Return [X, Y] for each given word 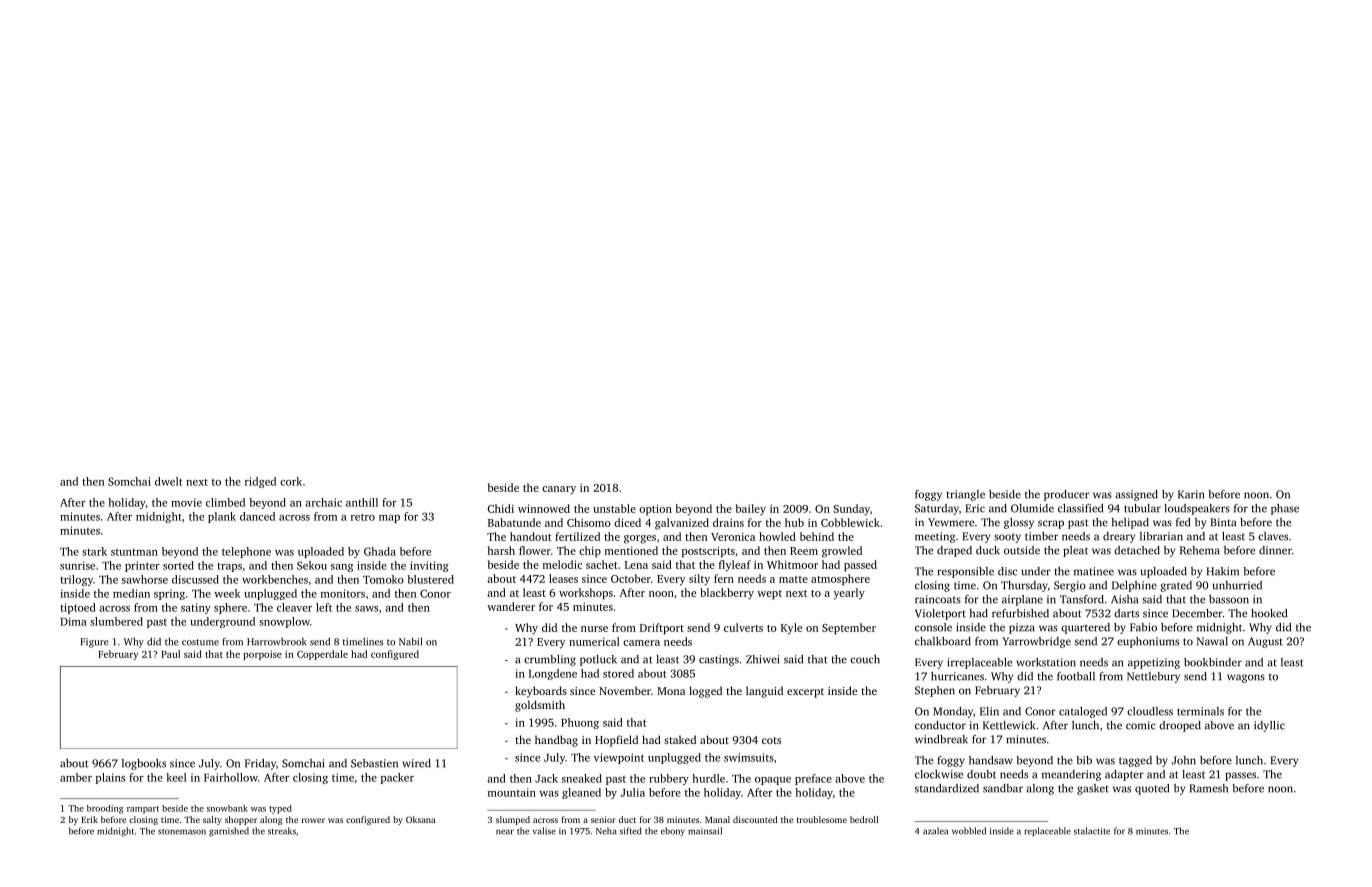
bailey [751, 510]
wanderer [511, 606]
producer [1066, 495]
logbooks [144, 764]
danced [257, 516]
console [933, 627]
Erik [89, 819]
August [1265, 642]
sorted [178, 565]
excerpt [805, 693]
